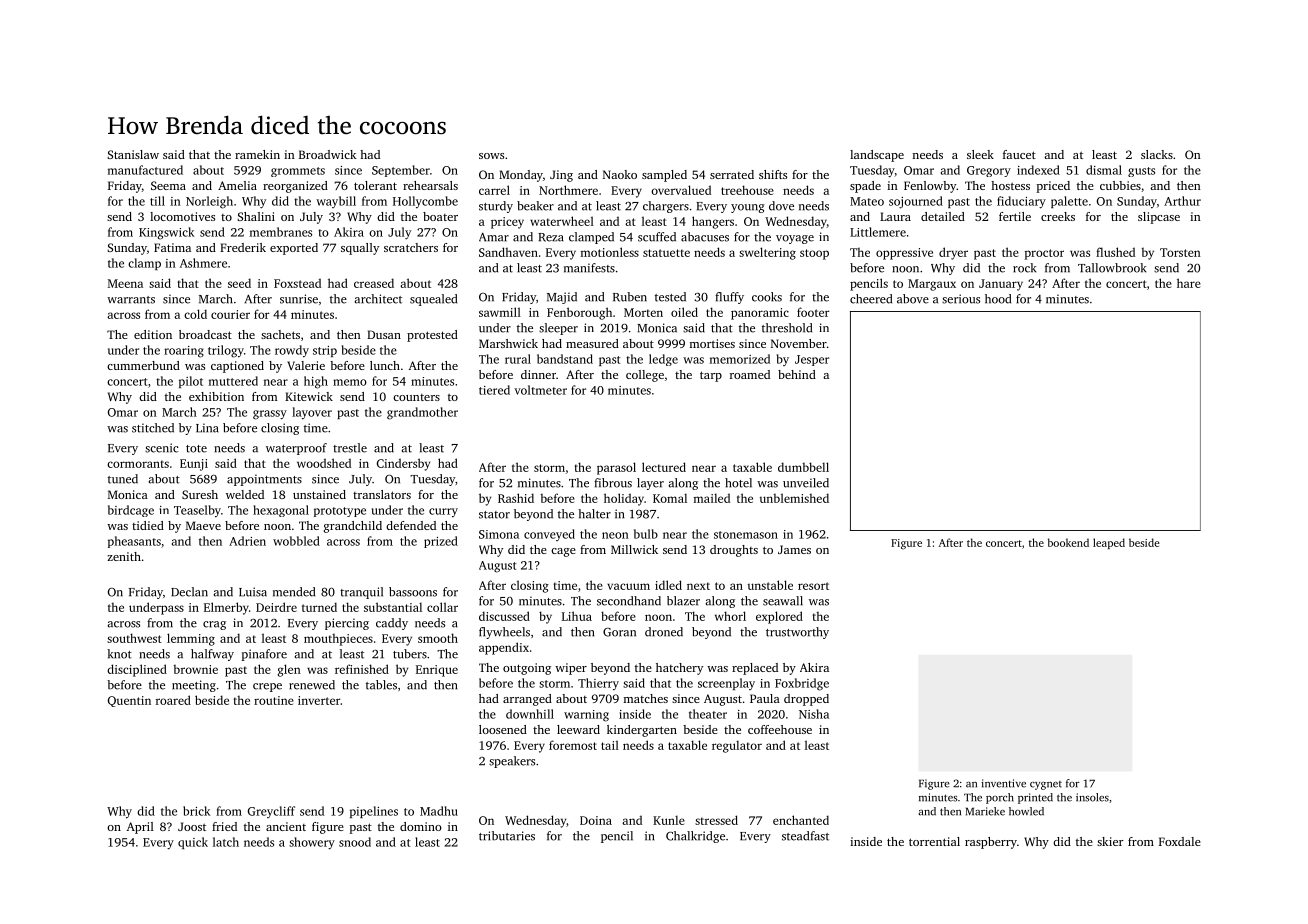  What do you see at coordinates (328, 154) in the screenshot?
I see `Broadwick` at bounding box center [328, 154].
